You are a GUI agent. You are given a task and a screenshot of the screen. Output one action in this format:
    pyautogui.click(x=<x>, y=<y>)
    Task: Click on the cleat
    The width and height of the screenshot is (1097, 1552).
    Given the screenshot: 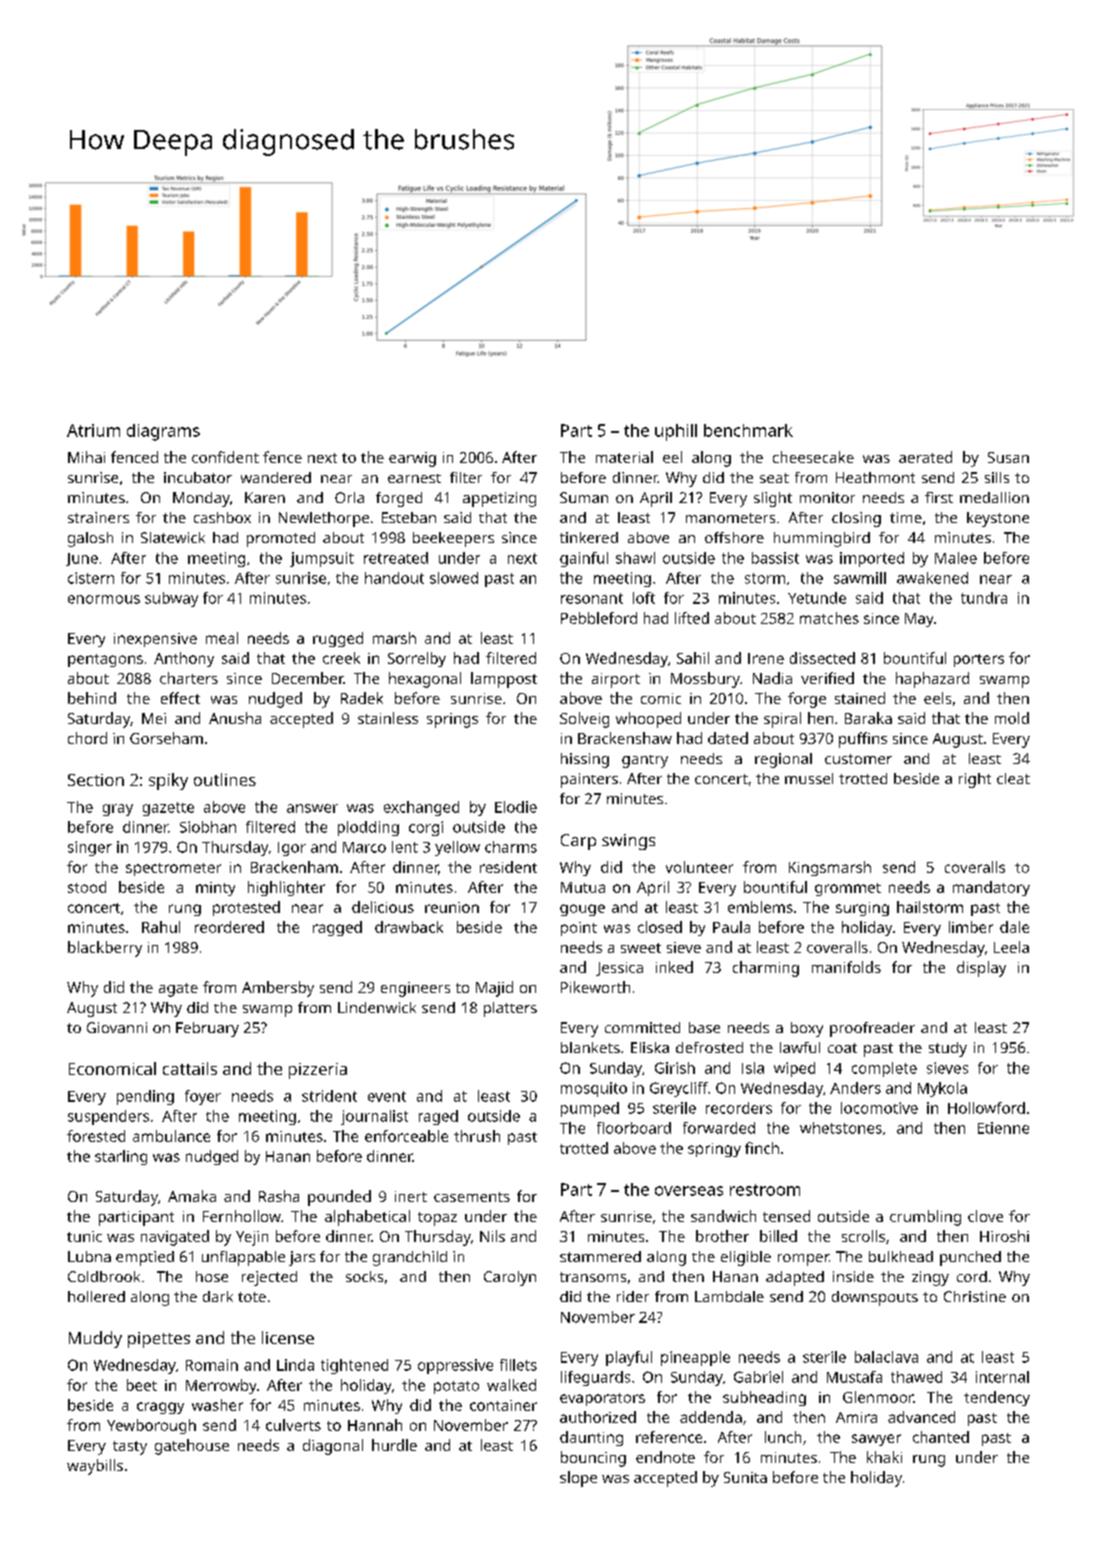 What is the action you would take?
    pyautogui.click(x=1013, y=778)
